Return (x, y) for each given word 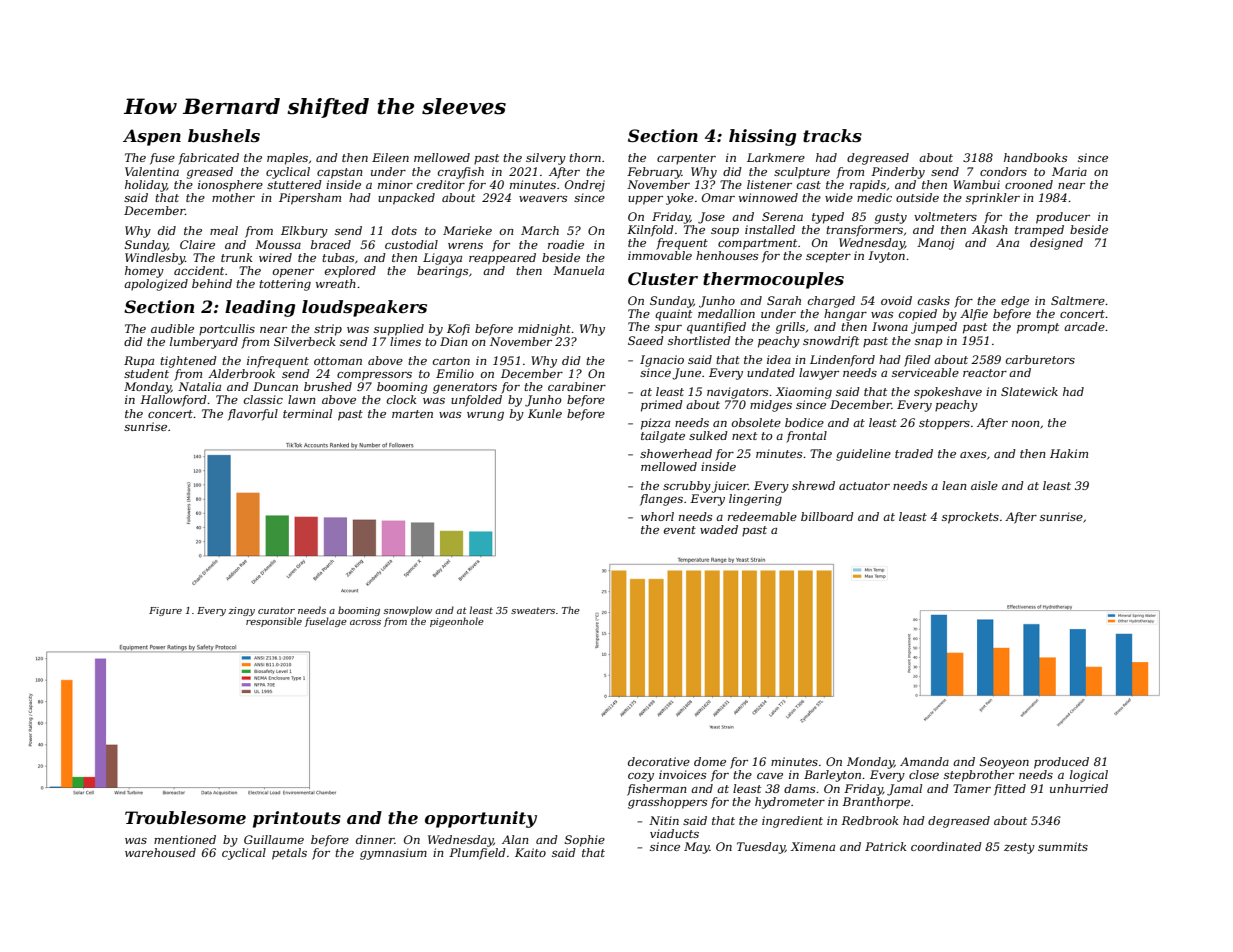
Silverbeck (305, 341)
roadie (566, 244)
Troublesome (185, 817)
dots (404, 230)
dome (710, 761)
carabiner (577, 386)
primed (662, 406)
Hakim (1069, 453)
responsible (274, 622)
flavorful (253, 415)
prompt (1038, 328)
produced (1061, 763)
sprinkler (993, 199)
